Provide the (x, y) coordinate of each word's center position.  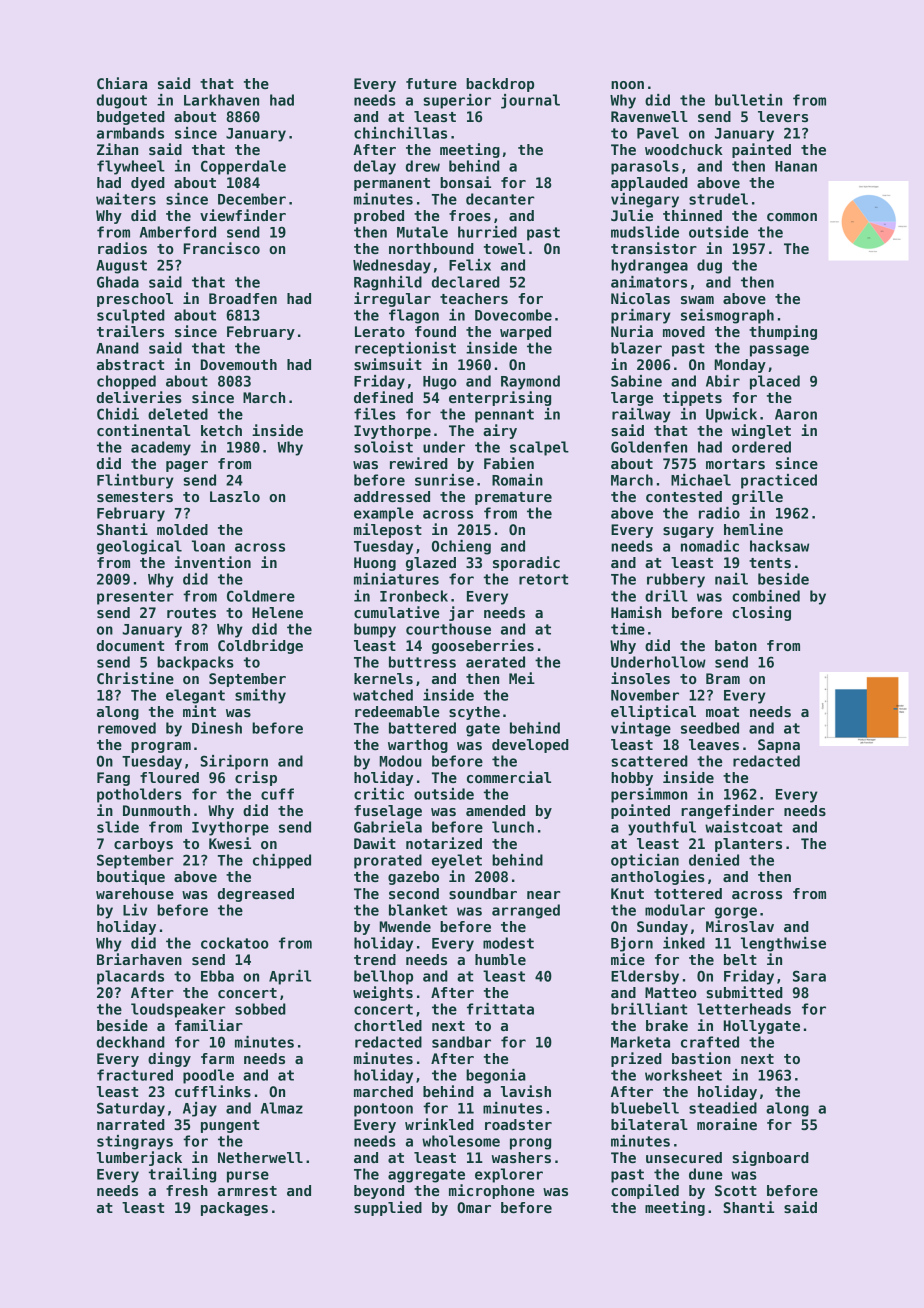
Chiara (122, 83)
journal (530, 101)
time (628, 629)
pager (187, 466)
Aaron (796, 414)
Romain (517, 480)
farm (217, 1058)
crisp (256, 778)
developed (530, 746)
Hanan (796, 166)
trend (375, 959)
